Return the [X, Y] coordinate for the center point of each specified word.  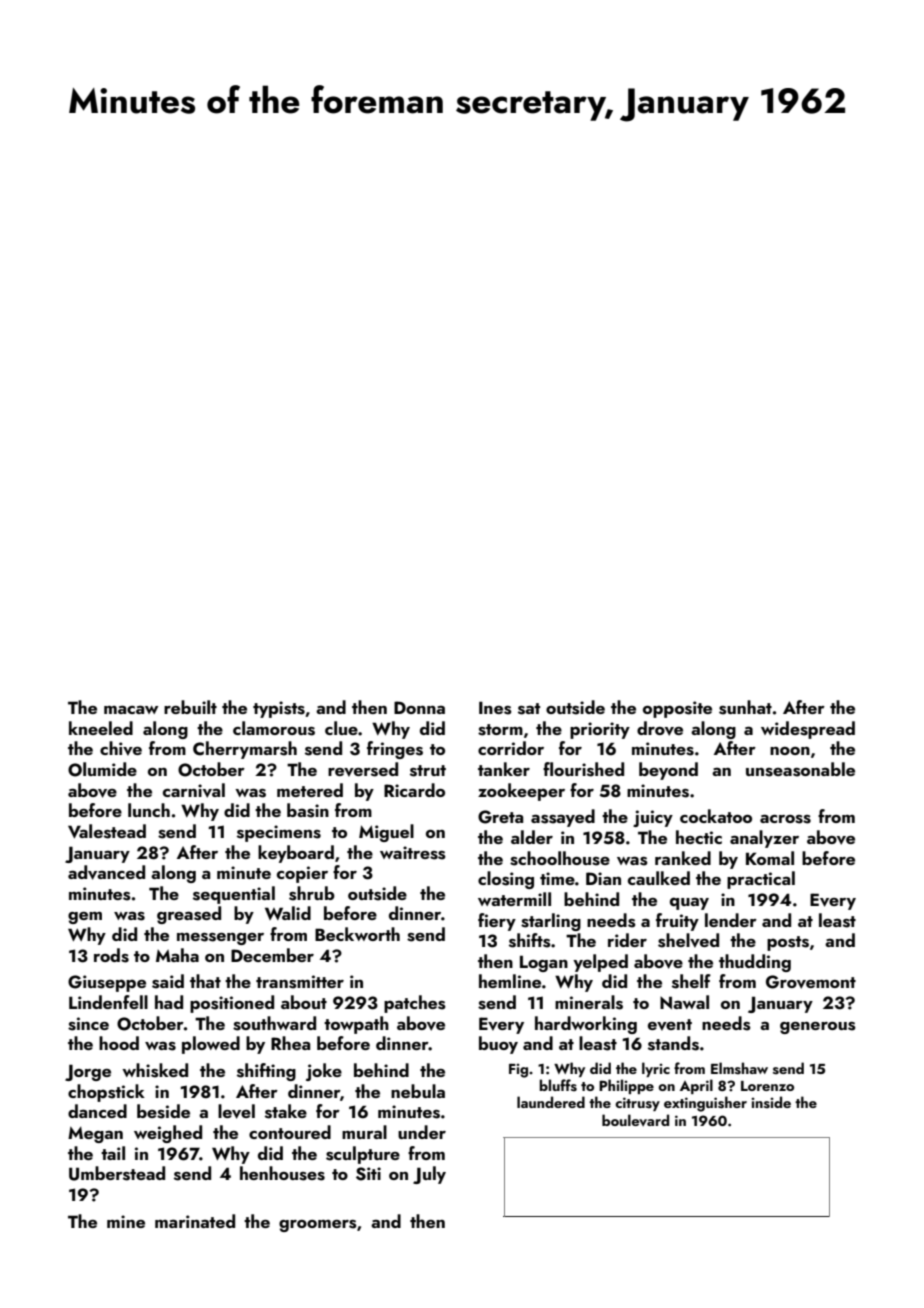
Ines [495, 708]
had [169, 1002]
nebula [418, 1091]
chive [121, 748]
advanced [106, 872]
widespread [808, 730]
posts [788, 943]
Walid [288, 913]
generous [818, 1028]
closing [506, 880]
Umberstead [117, 1173]
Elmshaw [739, 1068]
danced [97, 1111]
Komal [770, 858]
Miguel [386, 833]
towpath [356, 1025]
